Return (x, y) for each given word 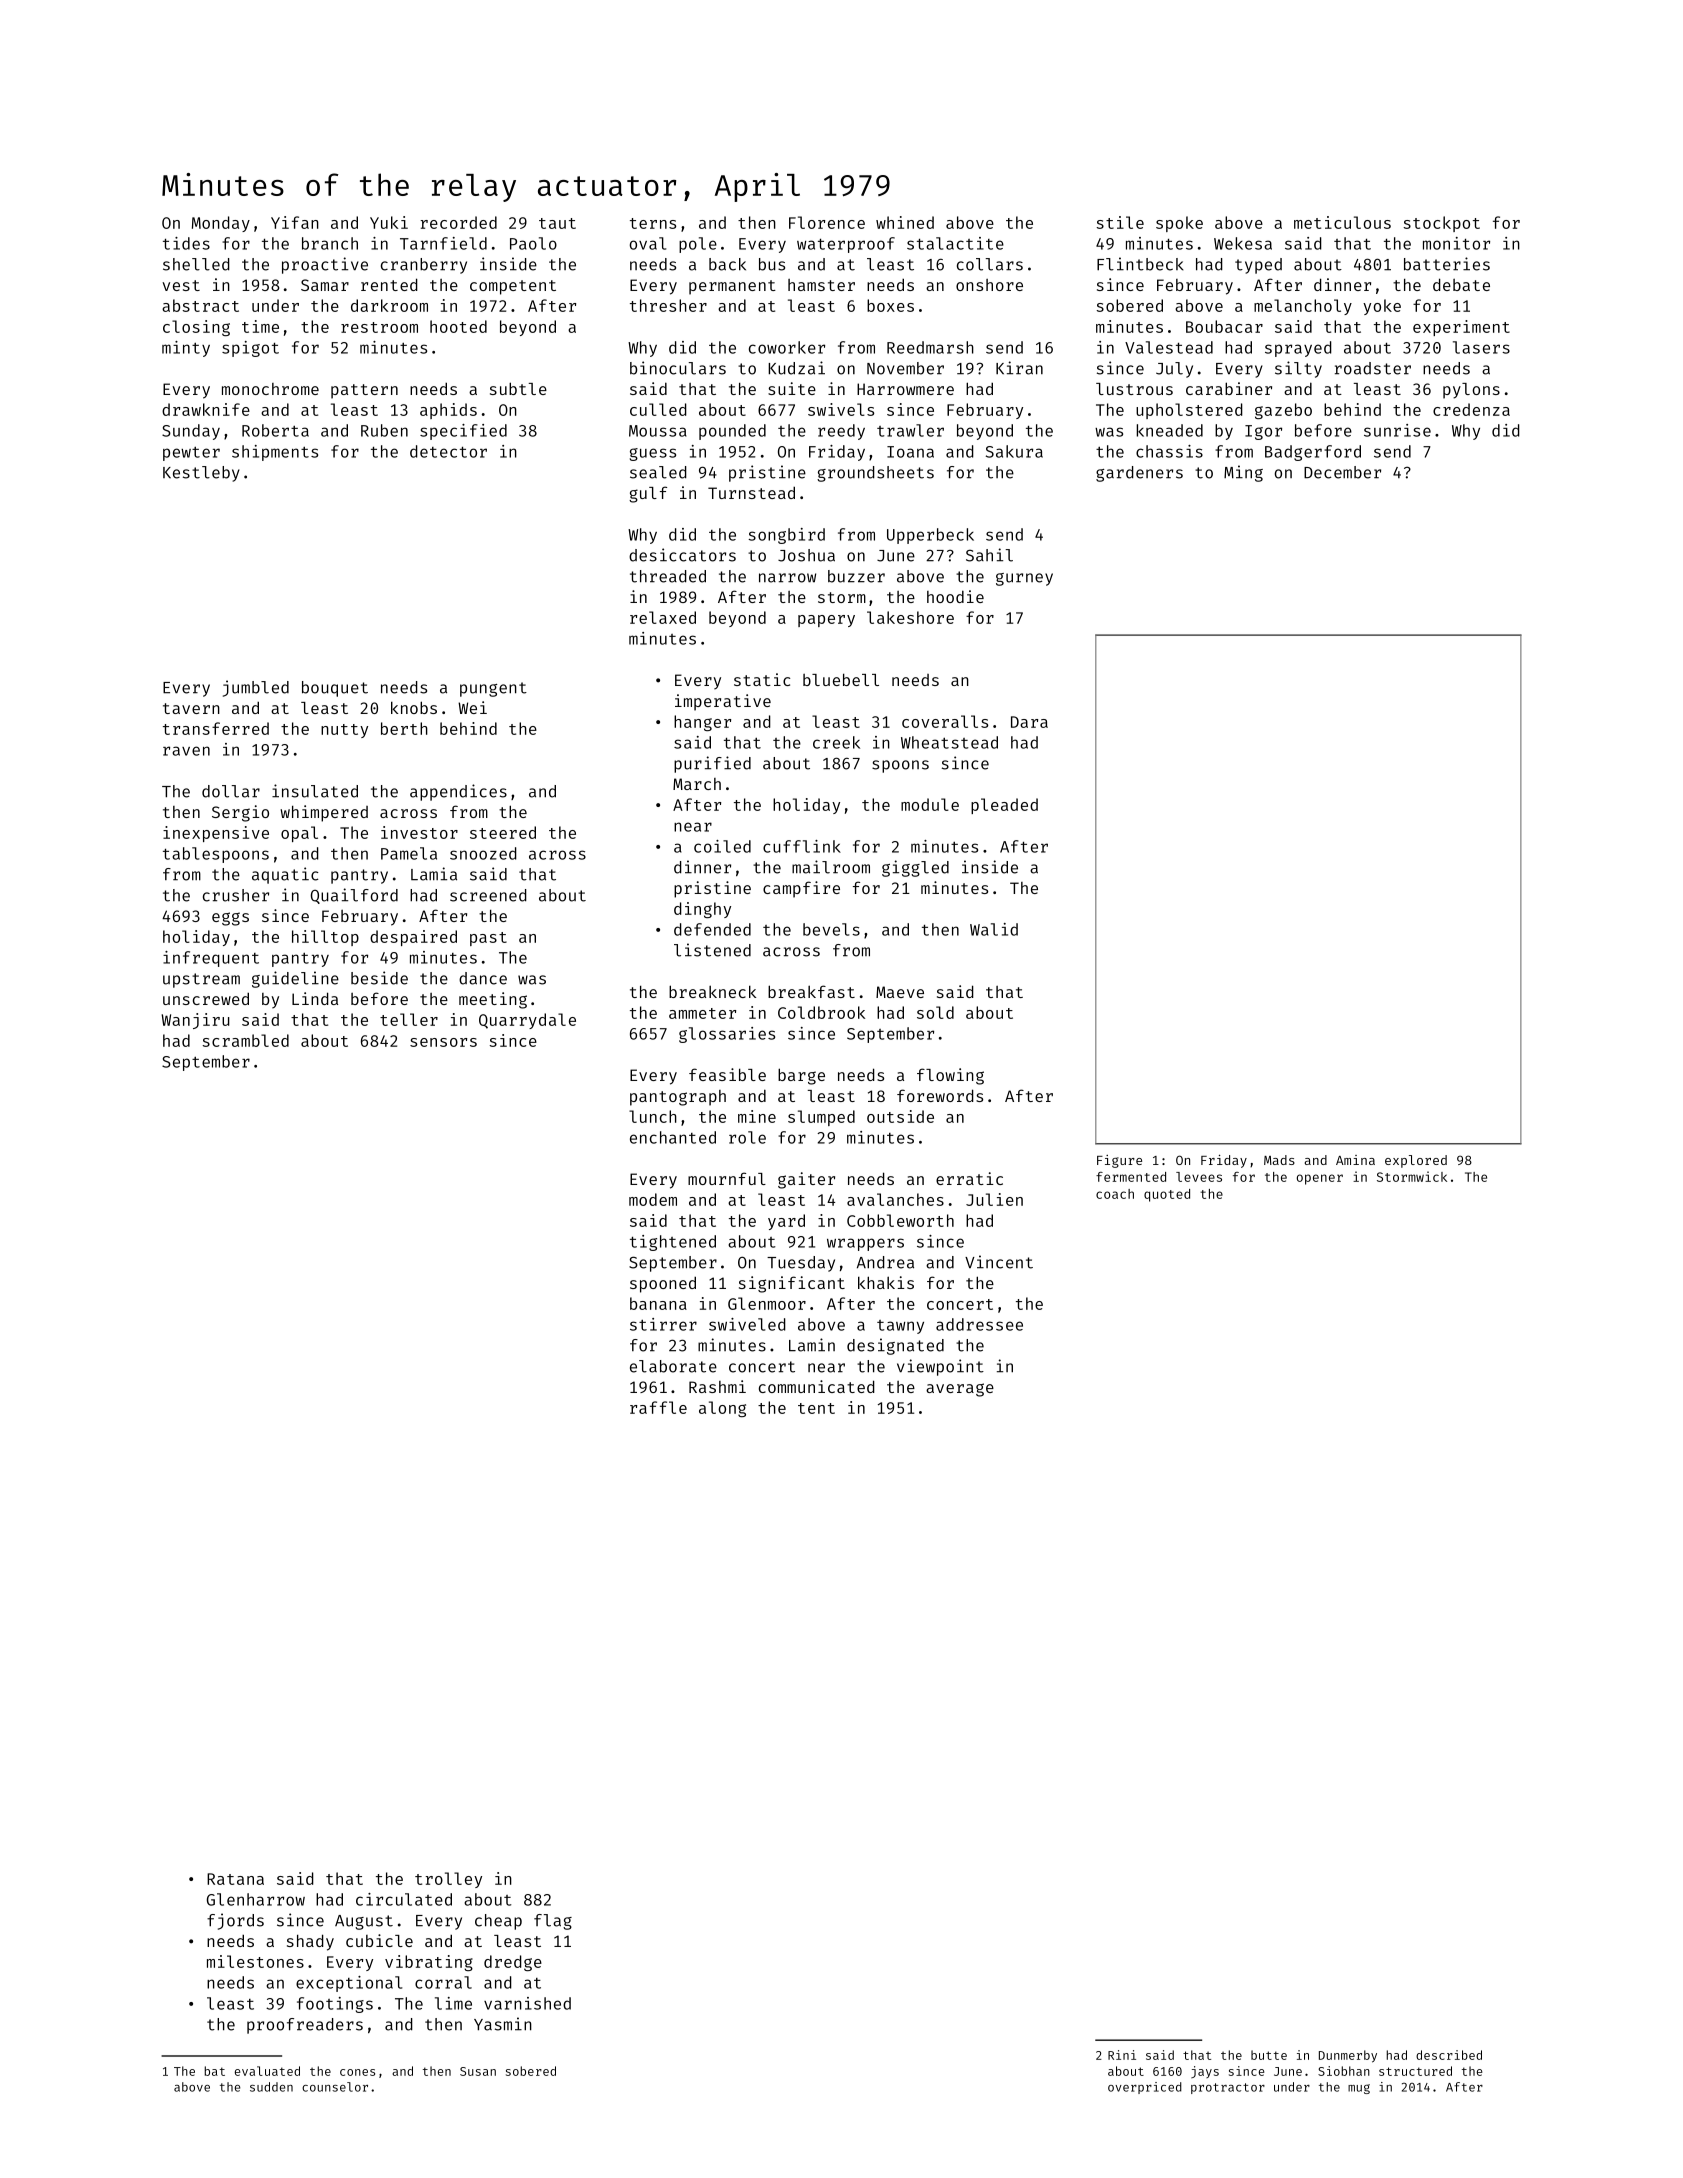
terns (653, 223)
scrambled (246, 1040)
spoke (1179, 224)
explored (1416, 1161)
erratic (969, 1178)
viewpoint (940, 1367)
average (960, 1390)
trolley (448, 1880)
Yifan (295, 222)
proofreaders (305, 2026)
